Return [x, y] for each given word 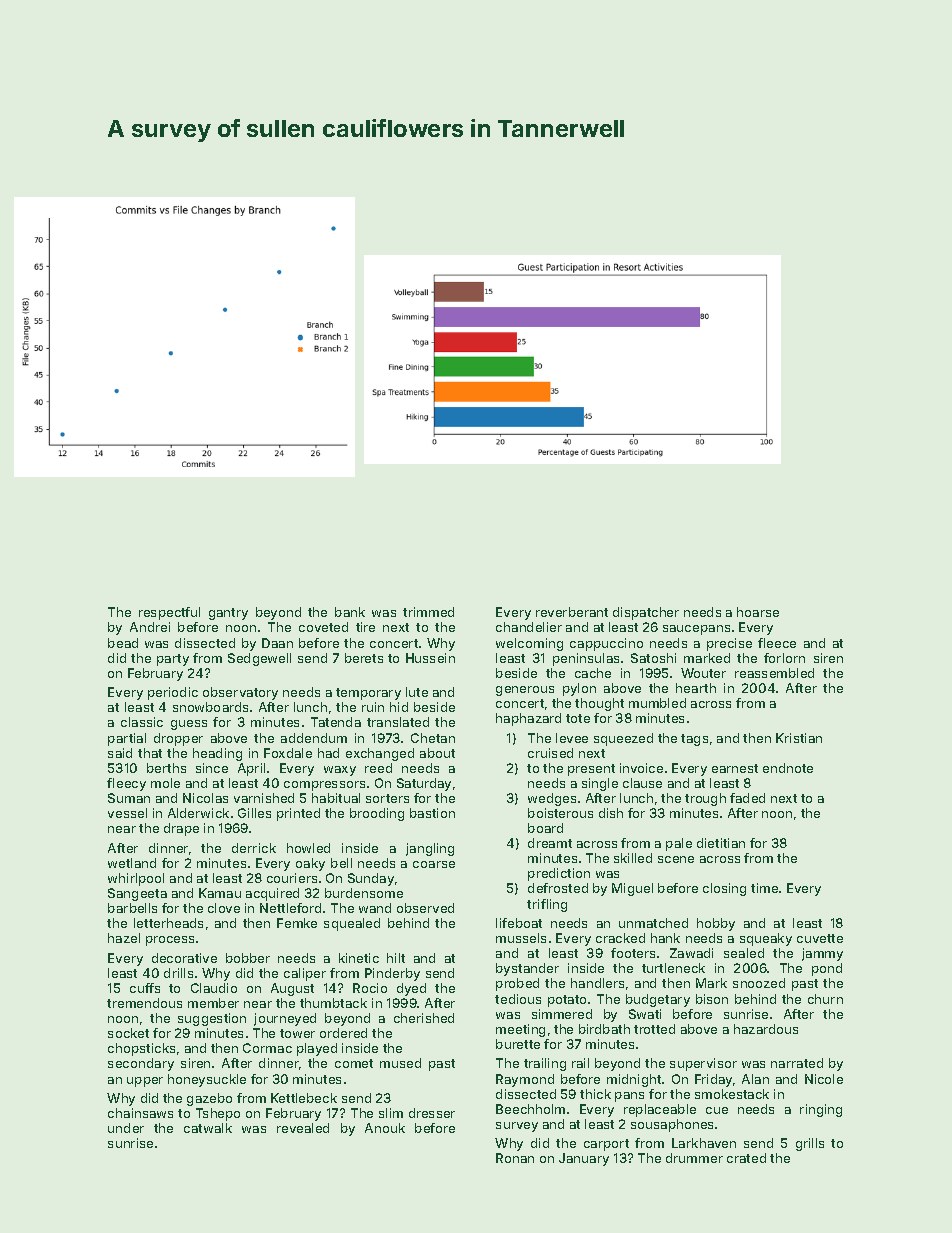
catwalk [208, 1128]
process [170, 941]
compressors [324, 786]
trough [705, 799]
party [173, 660]
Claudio [214, 988]
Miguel [632, 889]
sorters [387, 798]
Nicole [824, 1079]
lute [417, 692]
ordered [343, 1033]
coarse [434, 864]
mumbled [657, 703]
